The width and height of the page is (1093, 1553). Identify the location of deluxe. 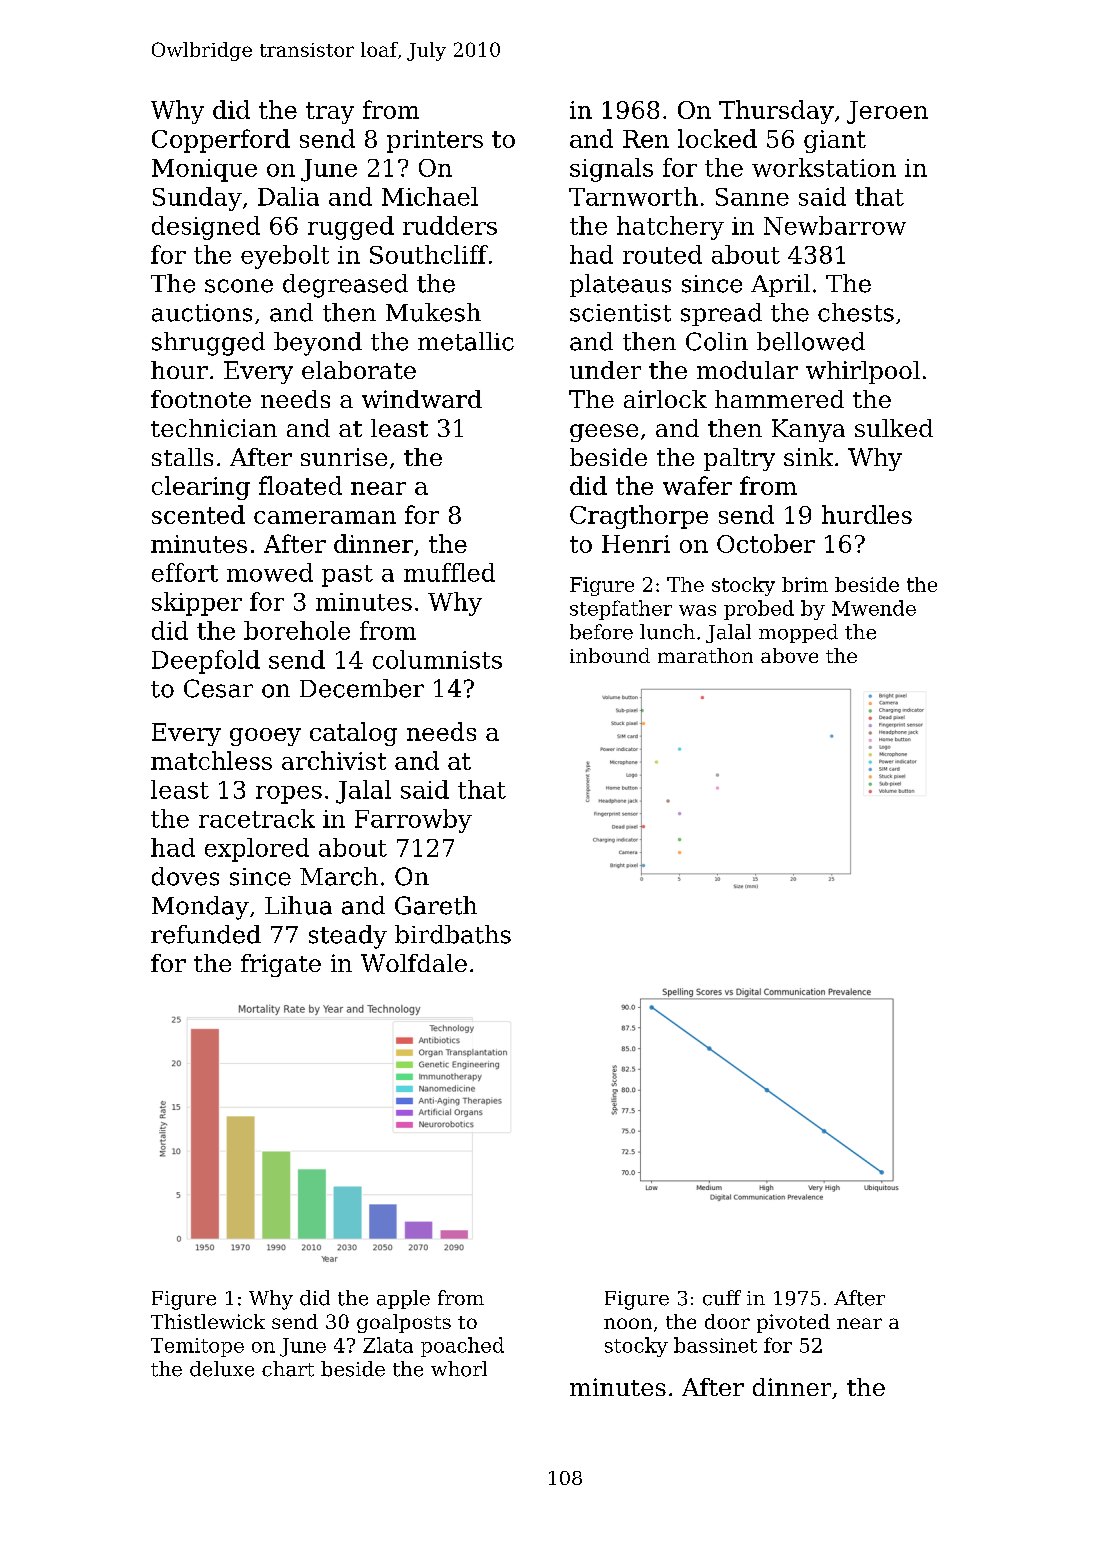
(222, 1369).
